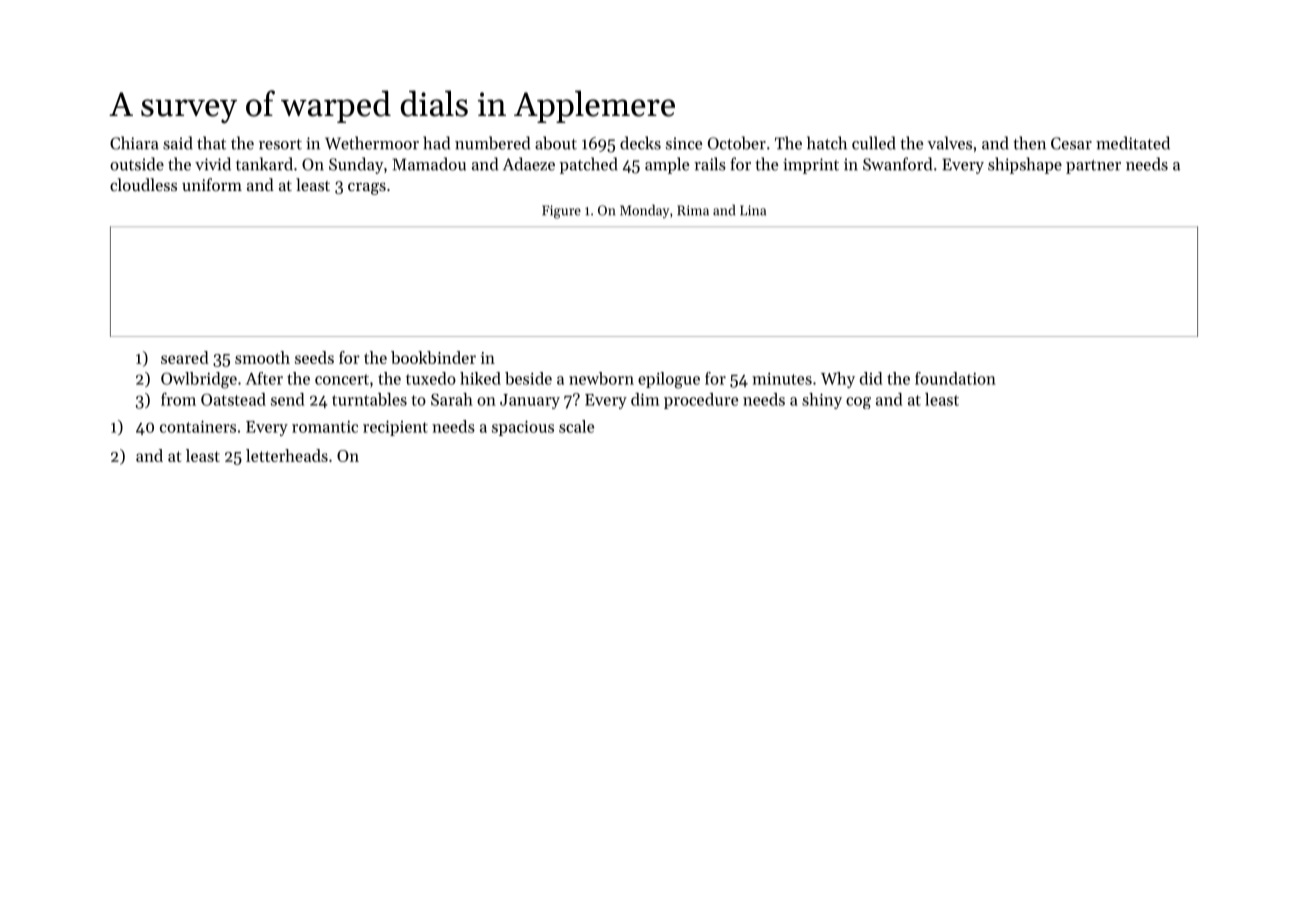 Image resolution: width=1308 pixels, height=924 pixels. Describe the element at coordinates (858, 403) in the document. I see `cog` at that location.
